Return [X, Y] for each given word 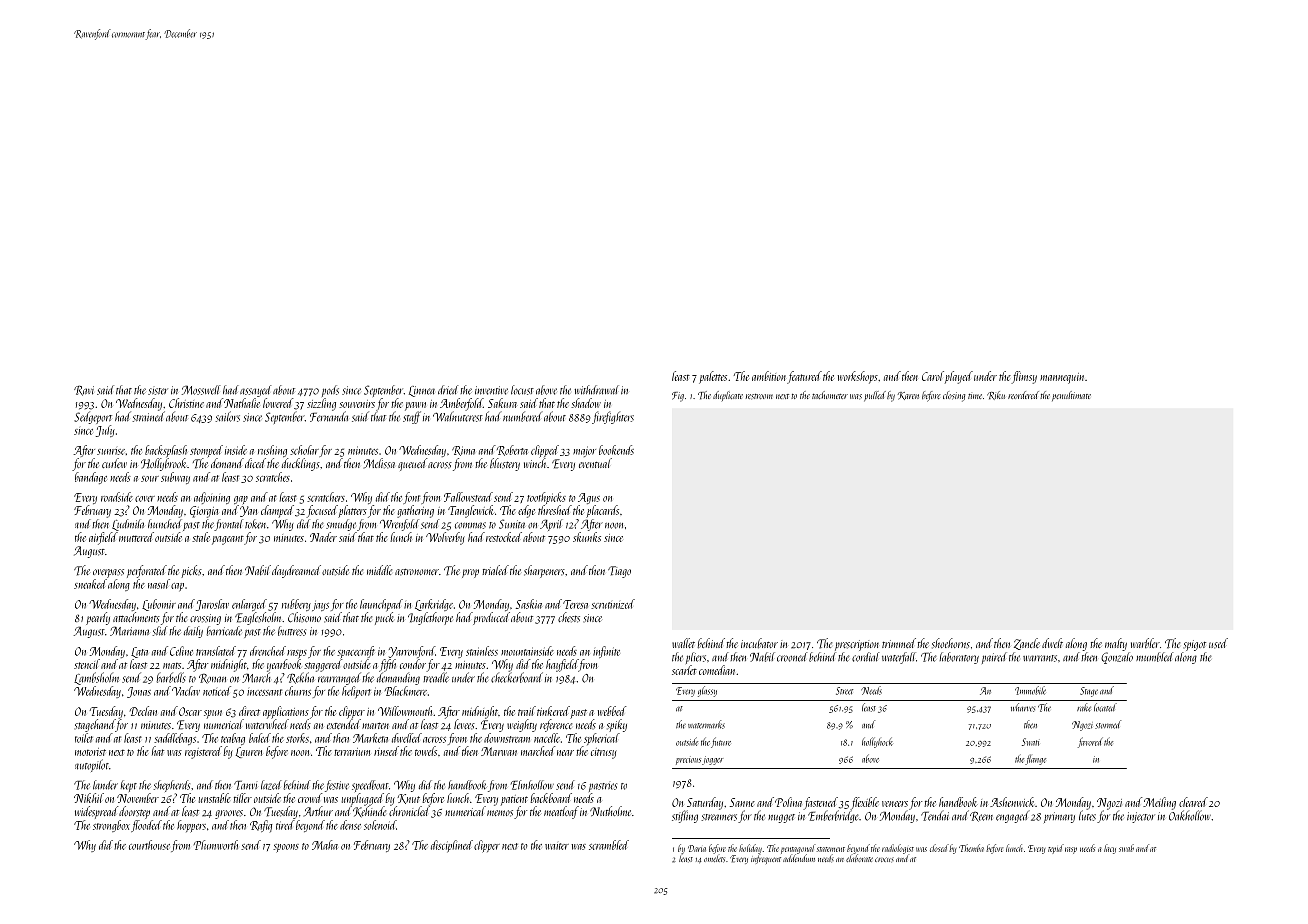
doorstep [134, 812]
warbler [1145, 643]
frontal [228, 525]
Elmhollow [532, 785]
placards [602, 511]
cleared [1193, 802]
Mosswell [201, 390]
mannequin [1062, 378]
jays [320, 606]
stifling [685, 816]
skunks [587, 537]
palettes [713, 377]
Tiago [619, 572]
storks [297, 738]
